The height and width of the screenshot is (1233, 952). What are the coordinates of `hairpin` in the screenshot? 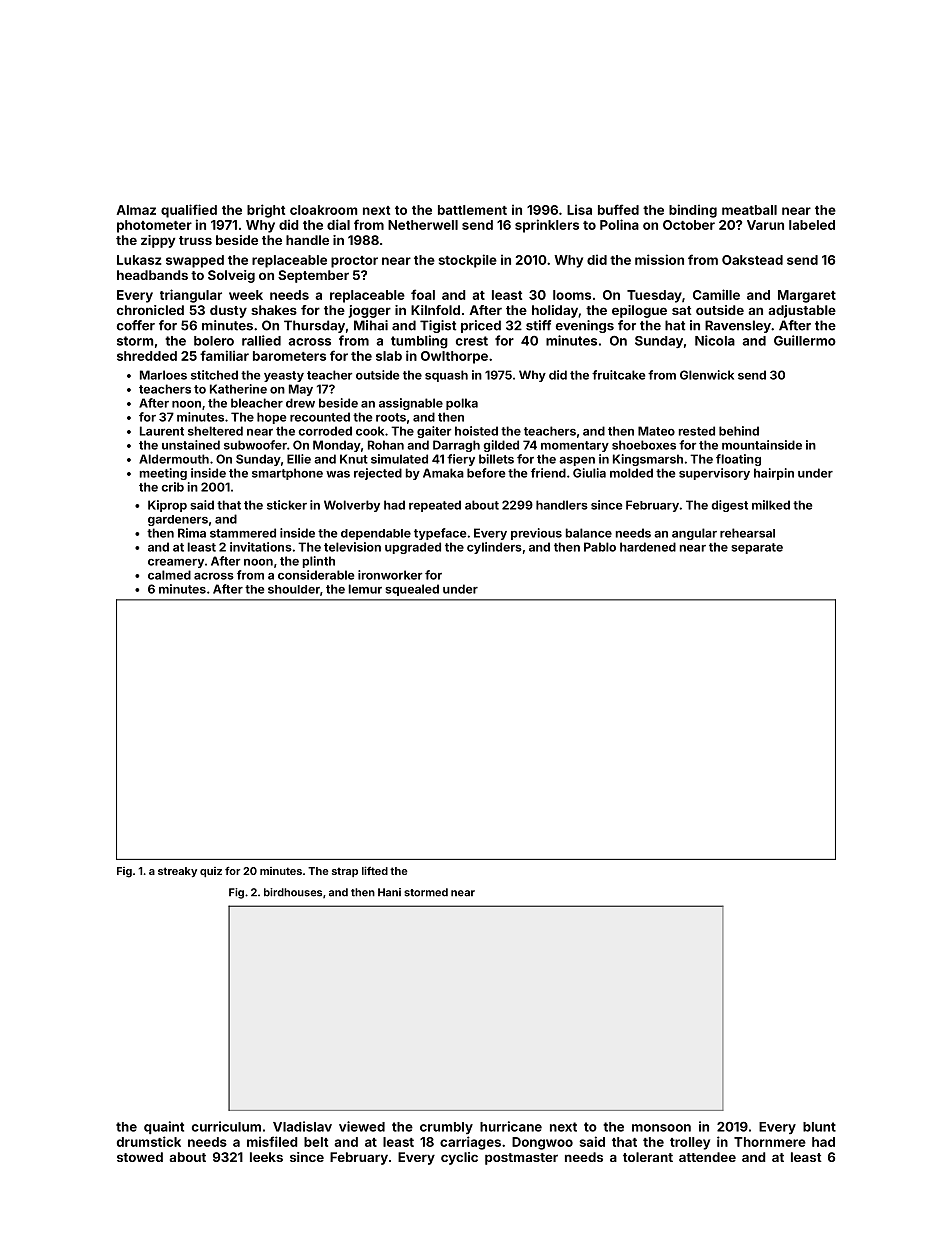 It's located at (774, 474).
